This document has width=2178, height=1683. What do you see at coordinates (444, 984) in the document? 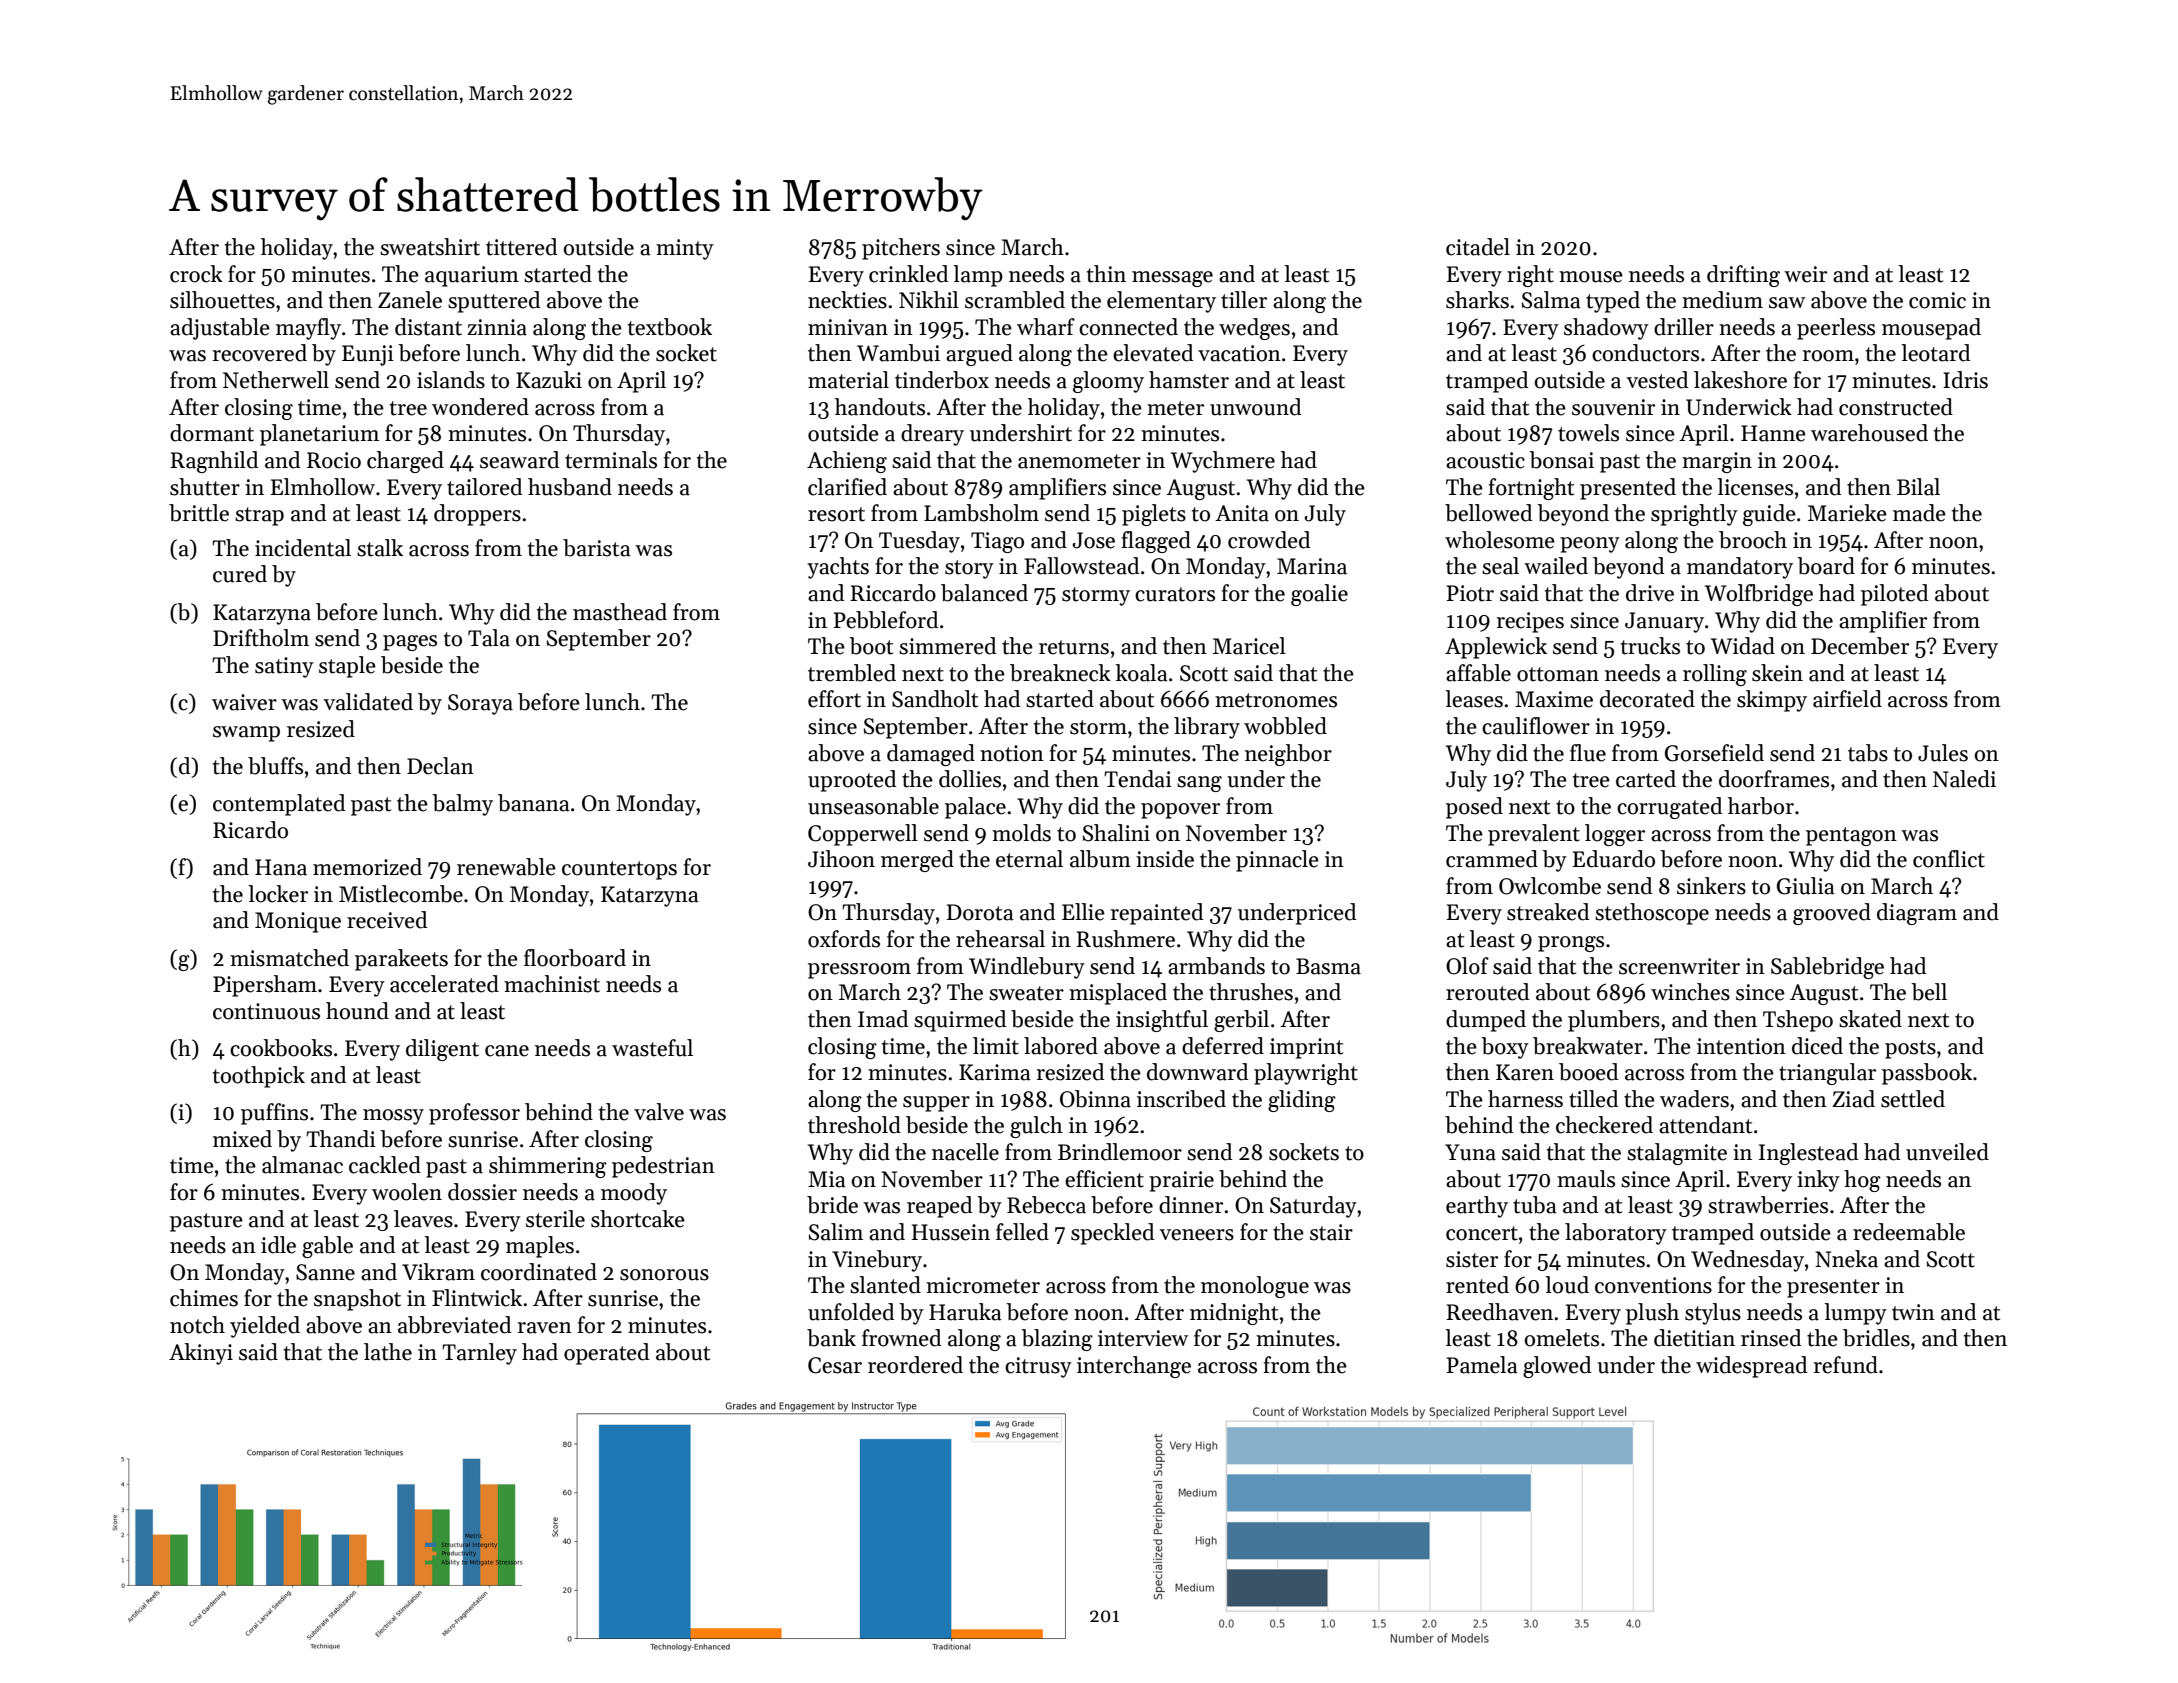
I see `accelerated` at bounding box center [444, 984].
